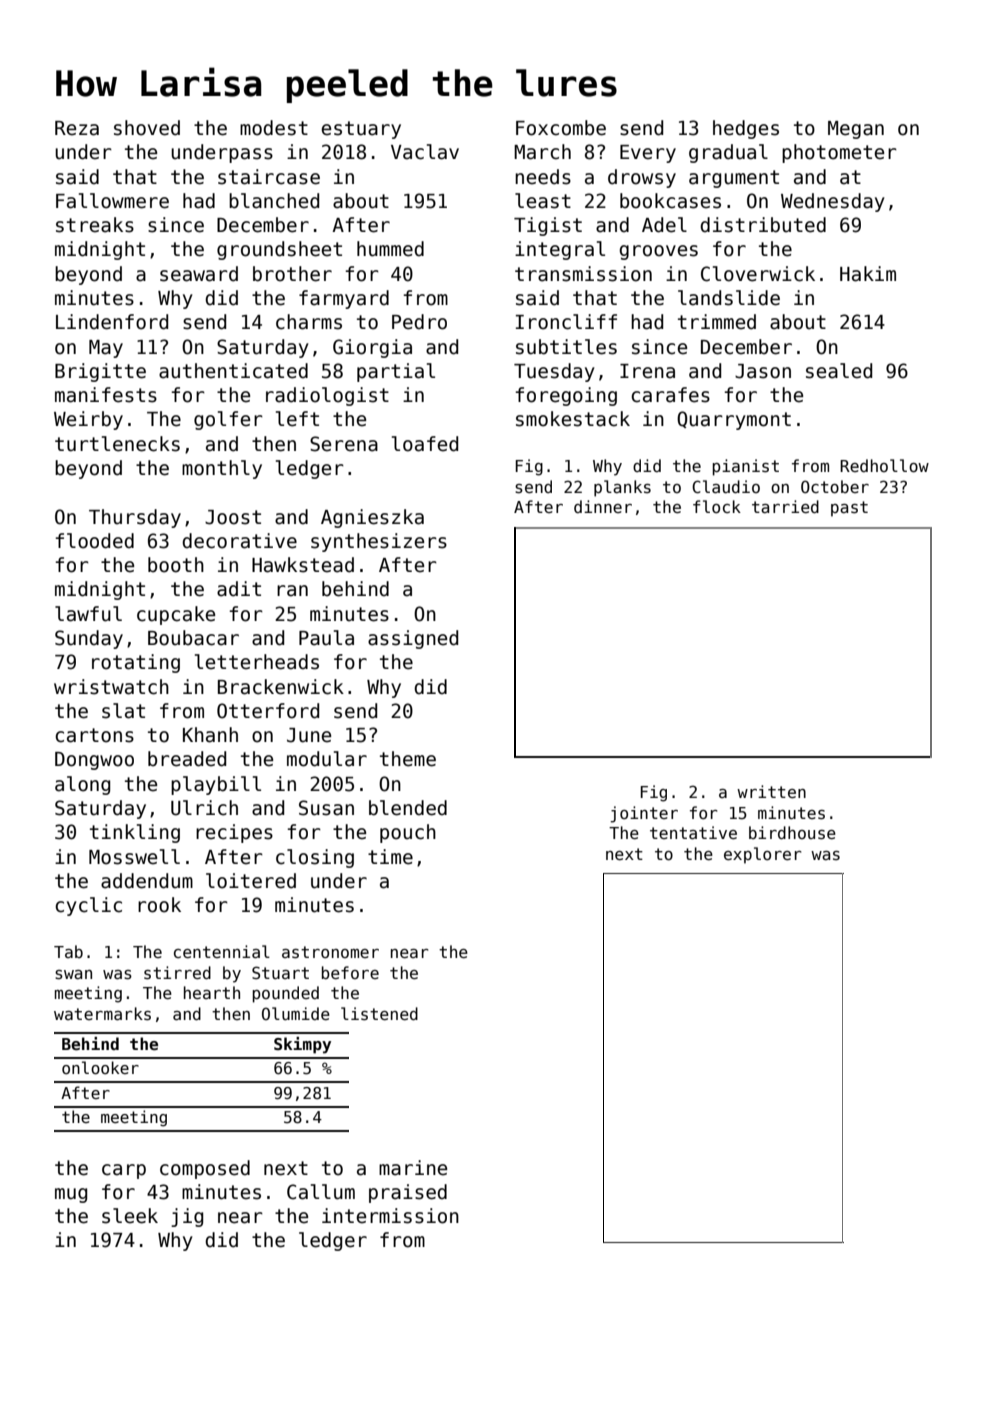  What do you see at coordinates (303, 565) in the document?
I see `Hawkstead` at bounding box center [303, 565].
